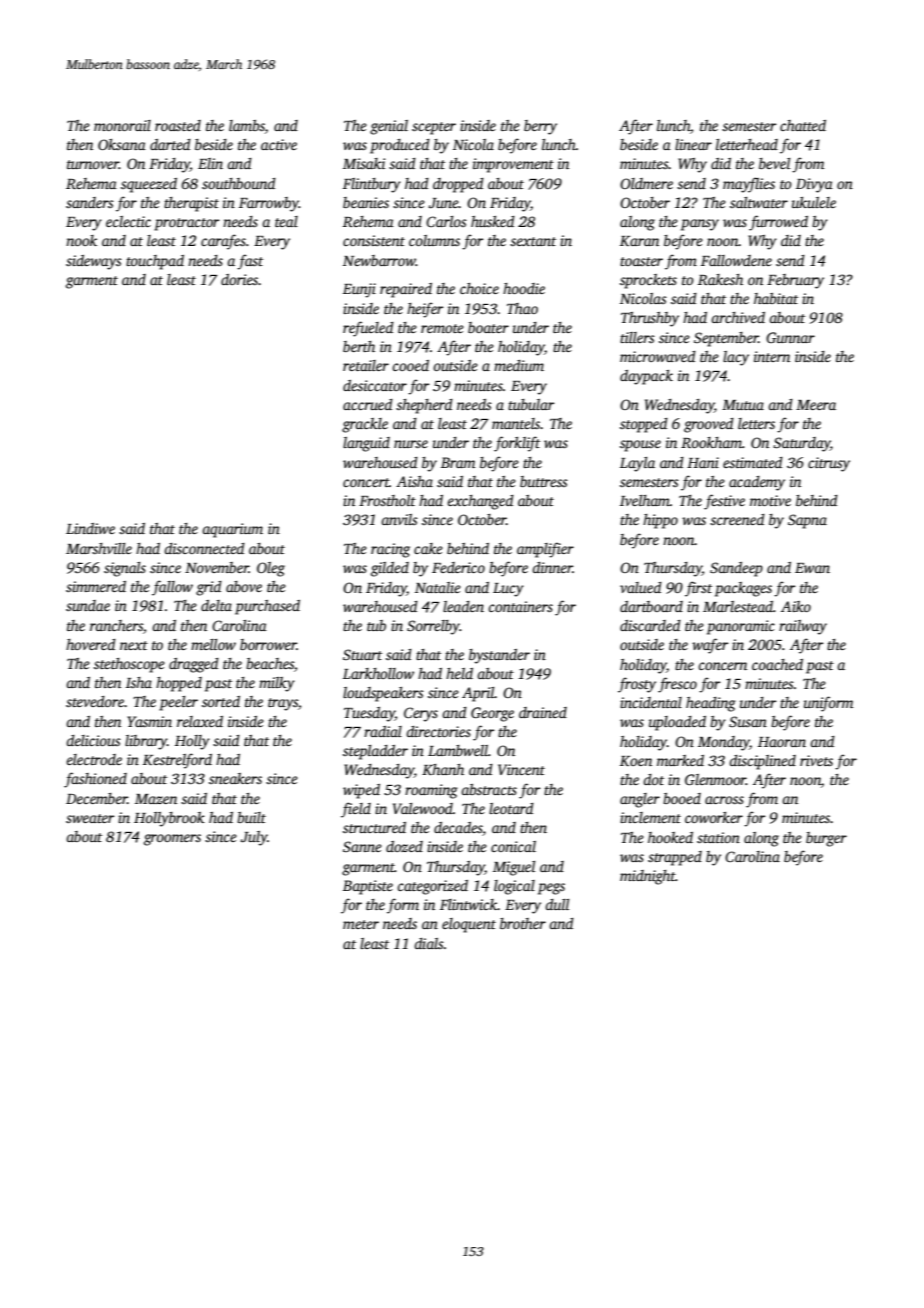 Image resolution: width=924 pixels, height=1308 pixels. What do you see at coordinates (523, 923) in the page?
I see `brother` at bounding box center [523, 923].
